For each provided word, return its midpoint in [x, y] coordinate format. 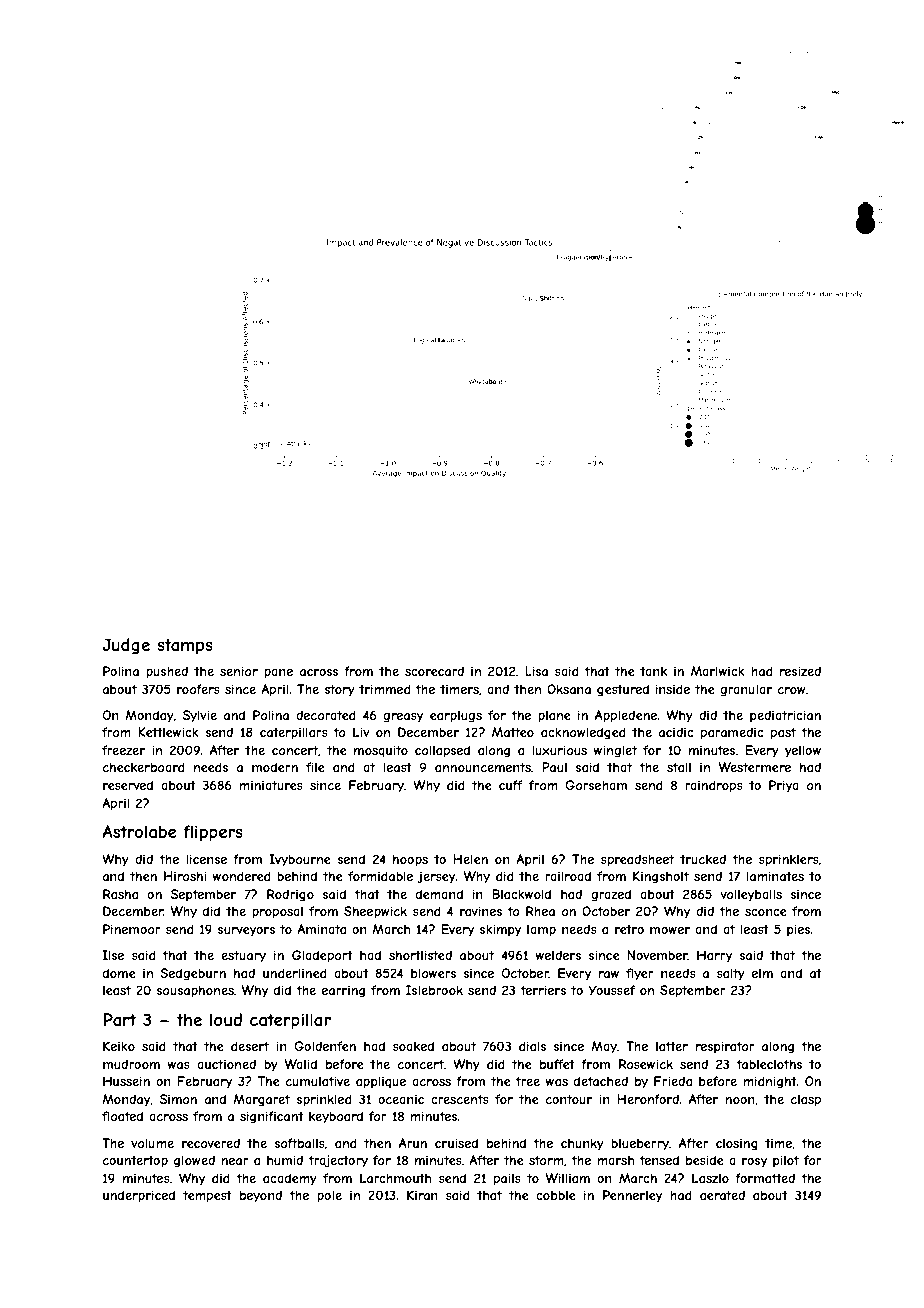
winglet [615, 751]
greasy [403, 718]
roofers [198, 689]
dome [119, 973]
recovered [211, 1143]
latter [672, 1046]
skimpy [500, 930]
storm [546, 1160]
